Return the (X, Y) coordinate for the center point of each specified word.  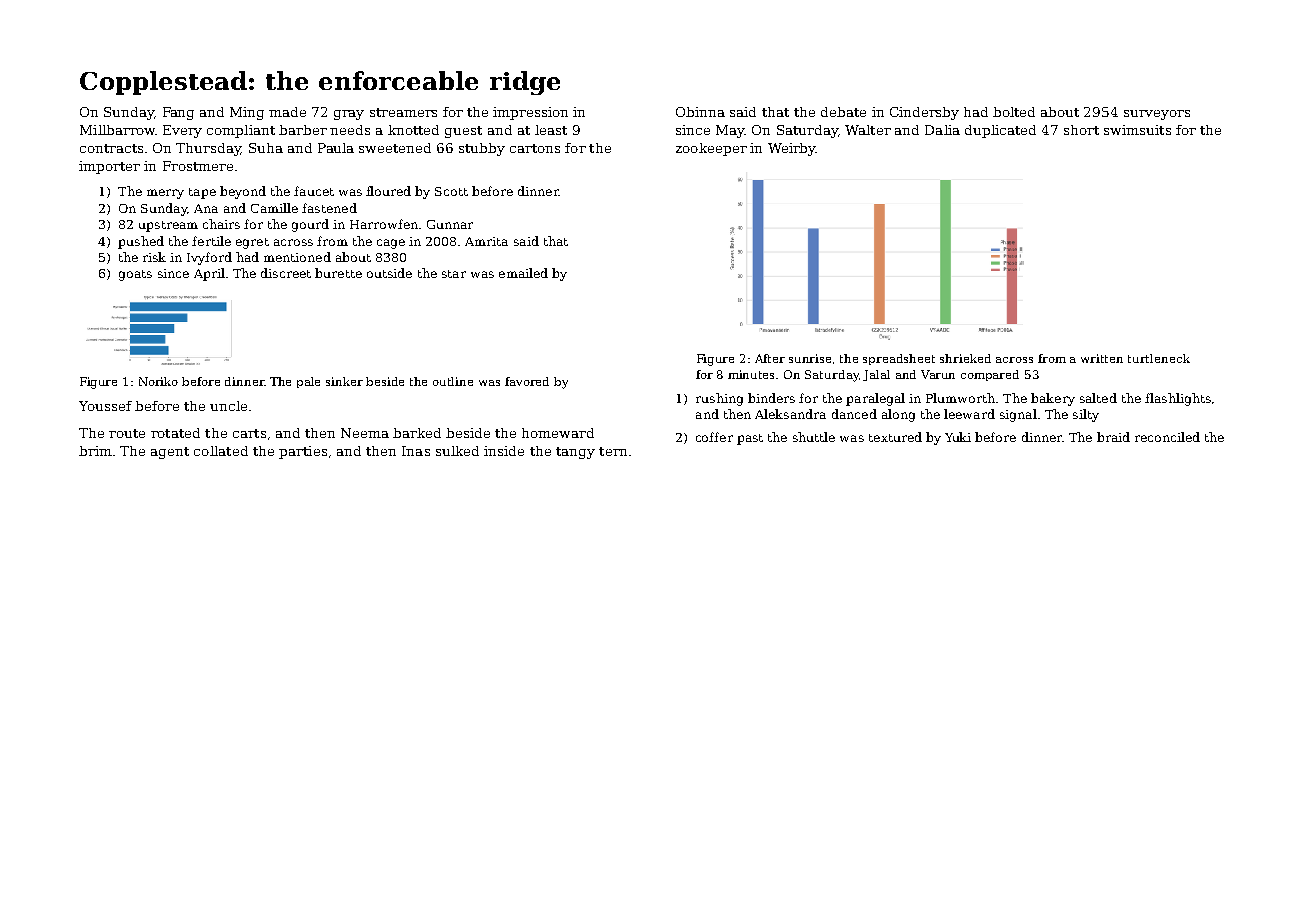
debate (843, 112)
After (770, 358)
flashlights (1178, 399)
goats (135, 275)
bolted (1014, 112)
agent (170, 453)
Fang (178, 113)
